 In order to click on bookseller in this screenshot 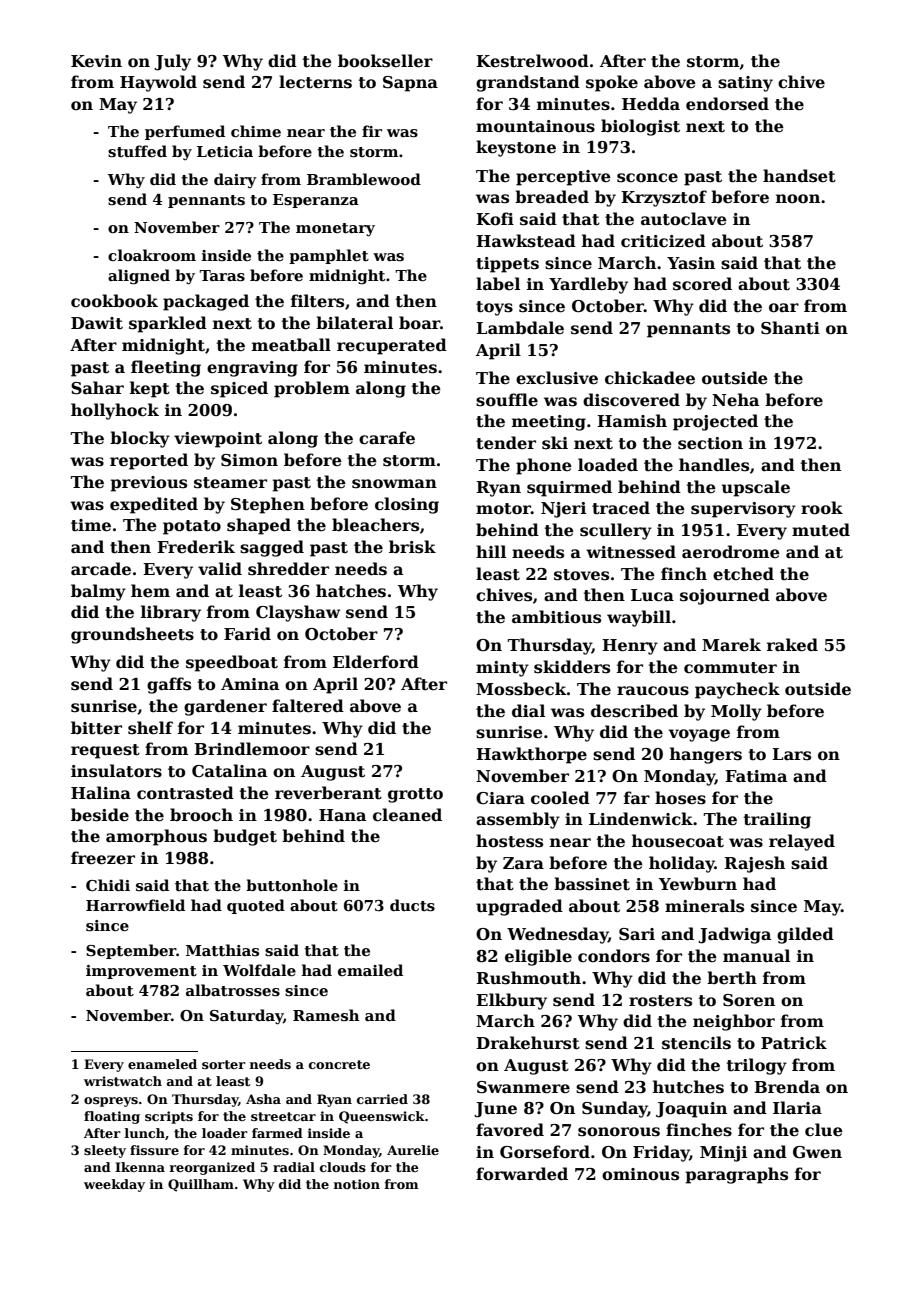, I will do `click(385, 61)`.
